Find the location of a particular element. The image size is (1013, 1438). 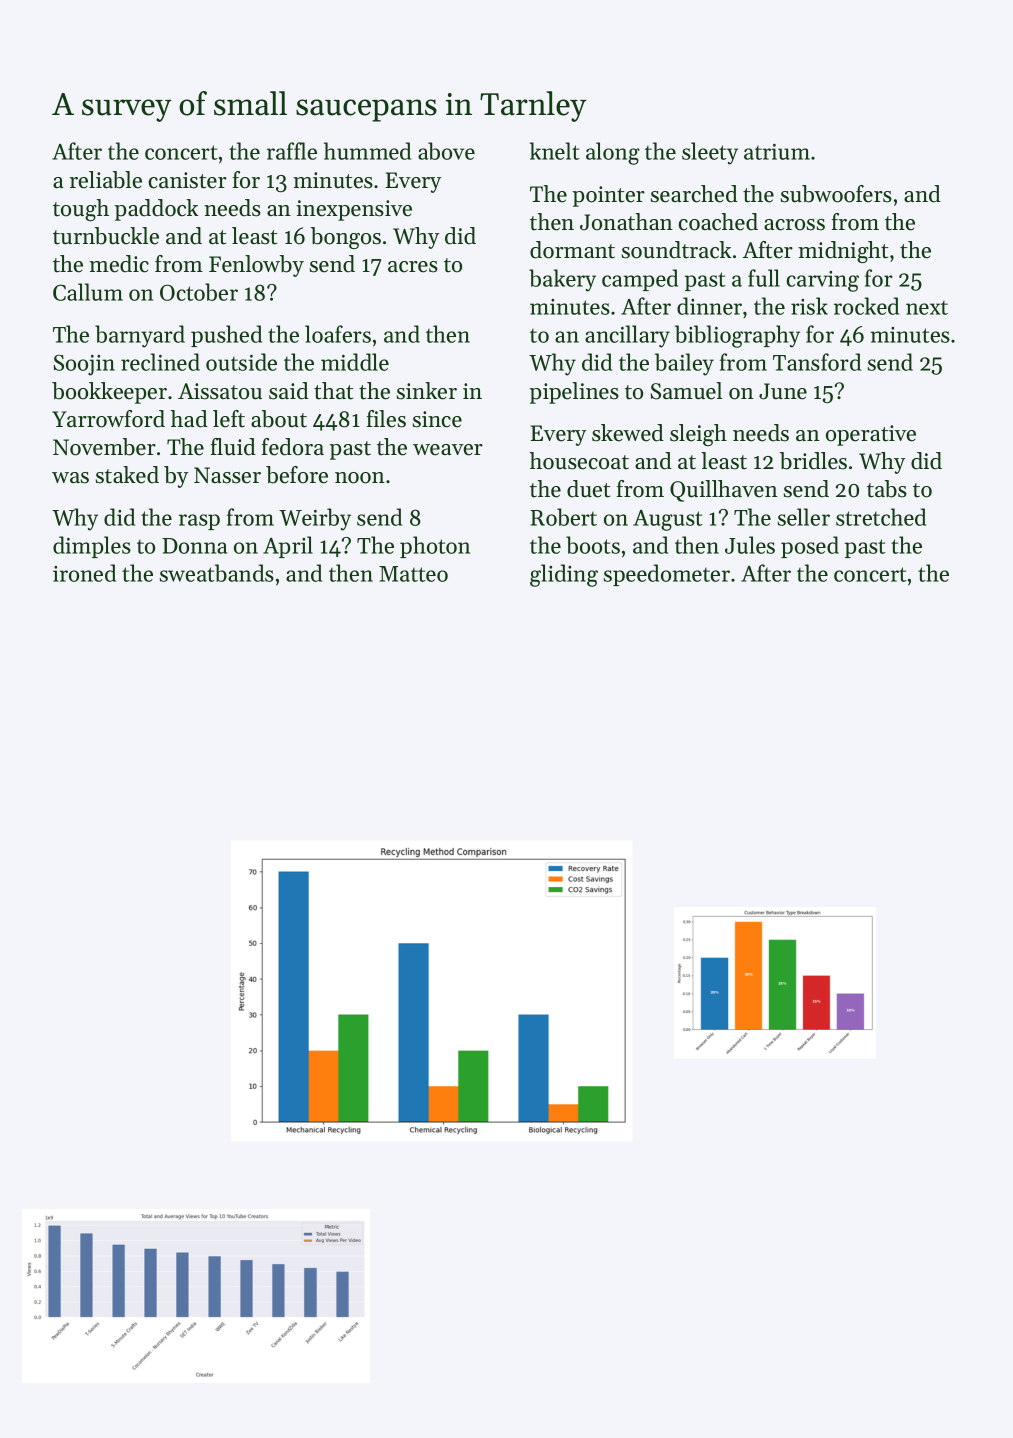

duet is located at coordinates (588, 489).
